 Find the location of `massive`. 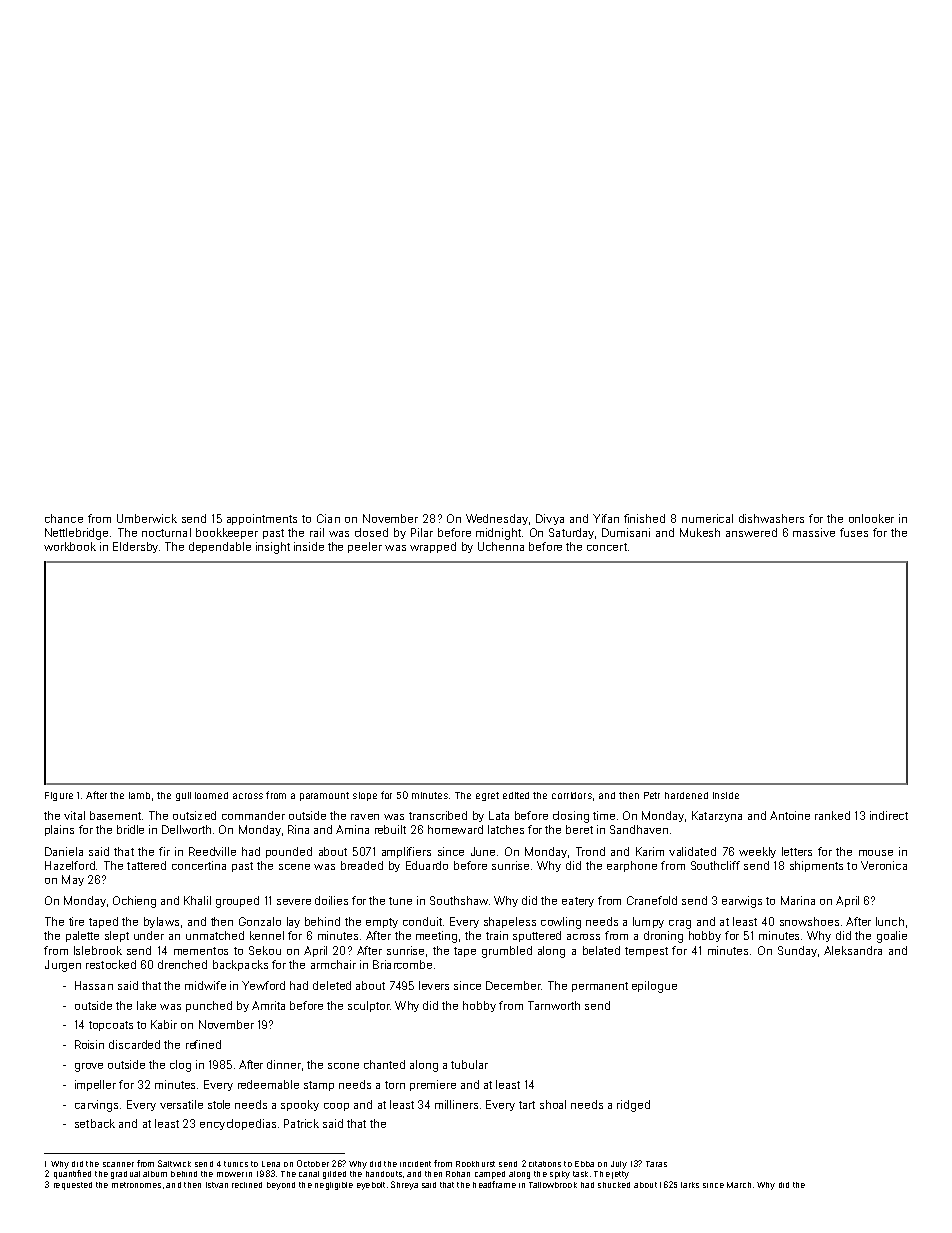

massive is located at coordinates (814, 532).
